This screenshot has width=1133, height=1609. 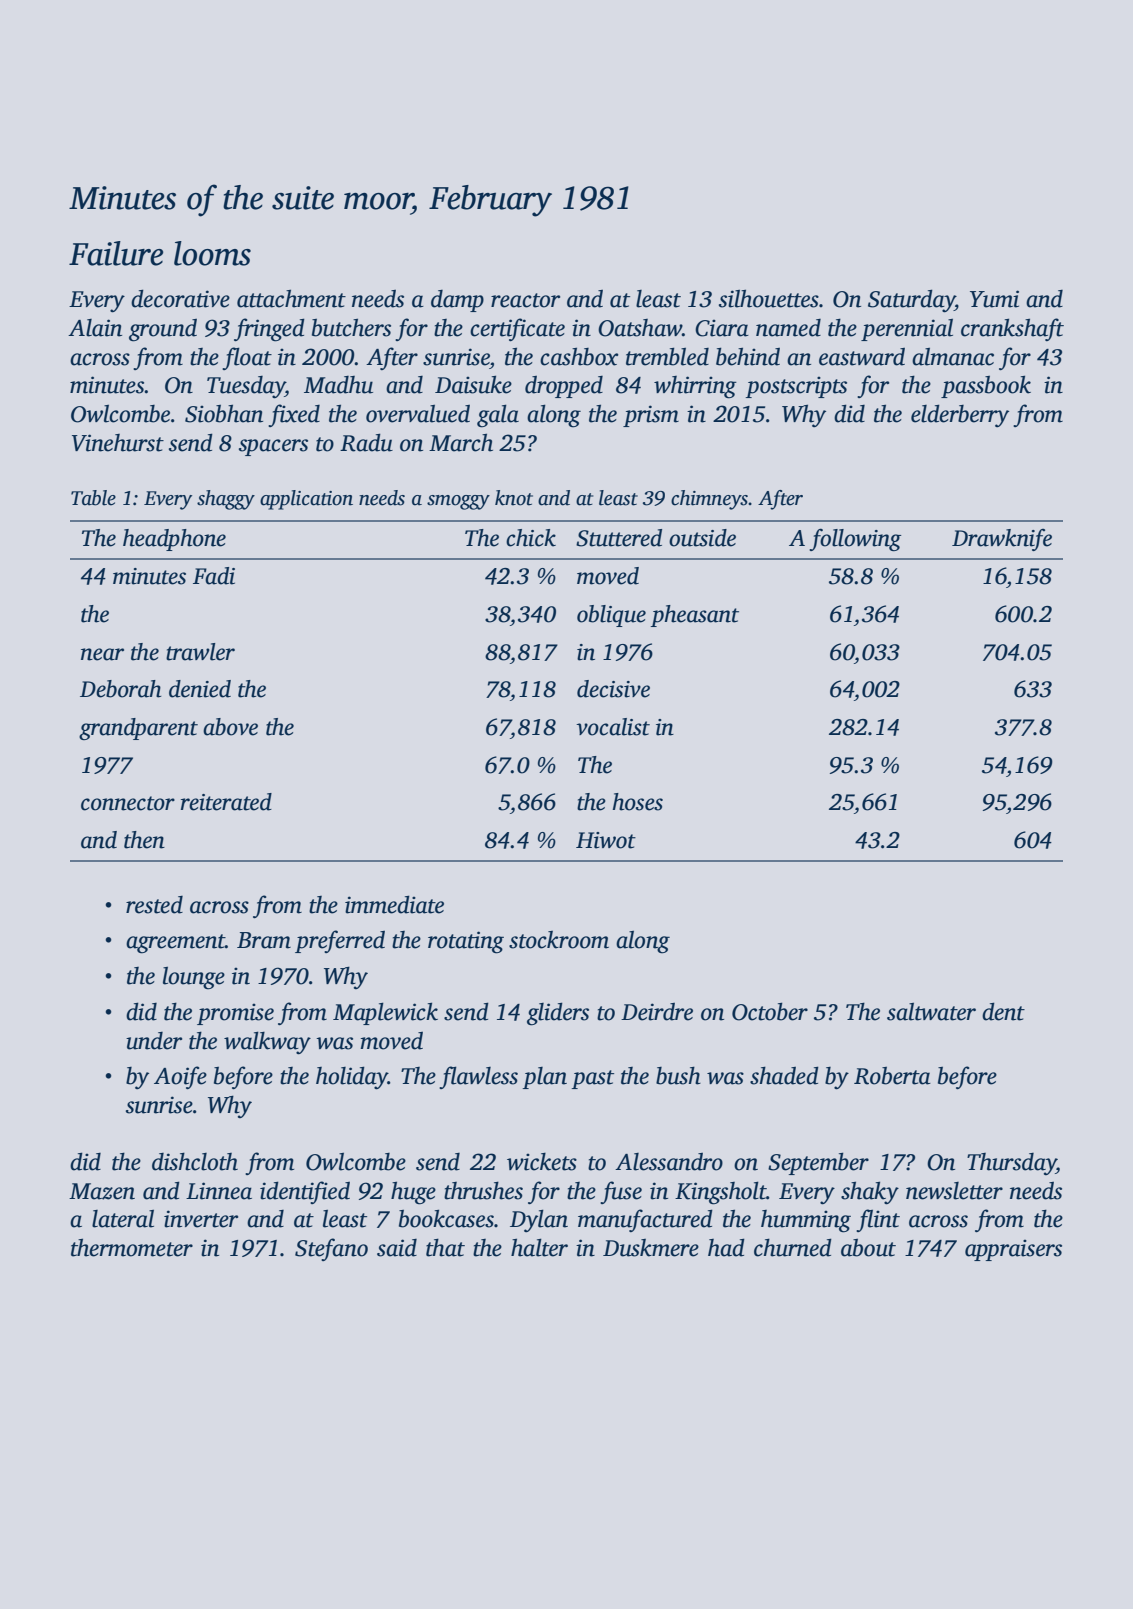 I want to click on saltwater, so click(x=931, y=1012).
